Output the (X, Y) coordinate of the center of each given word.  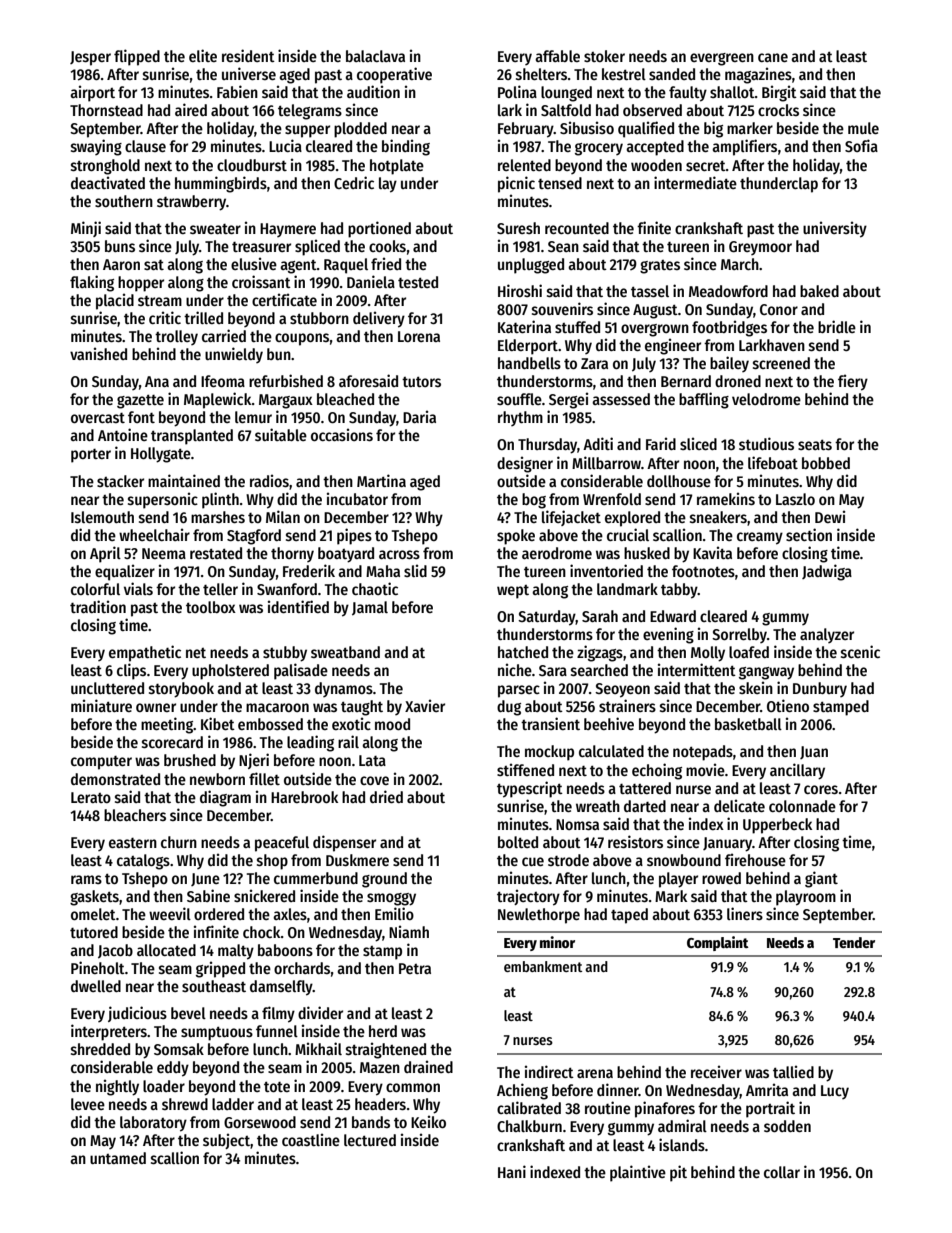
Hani (512, 1171)
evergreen (722, 59)
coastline (311, 1139)
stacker (120, 481)
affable (557, 56)
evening (668, 635)
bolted (518, 842)
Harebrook (304, 797)
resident (248, 55)
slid (415, 570)
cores (821, 790)
